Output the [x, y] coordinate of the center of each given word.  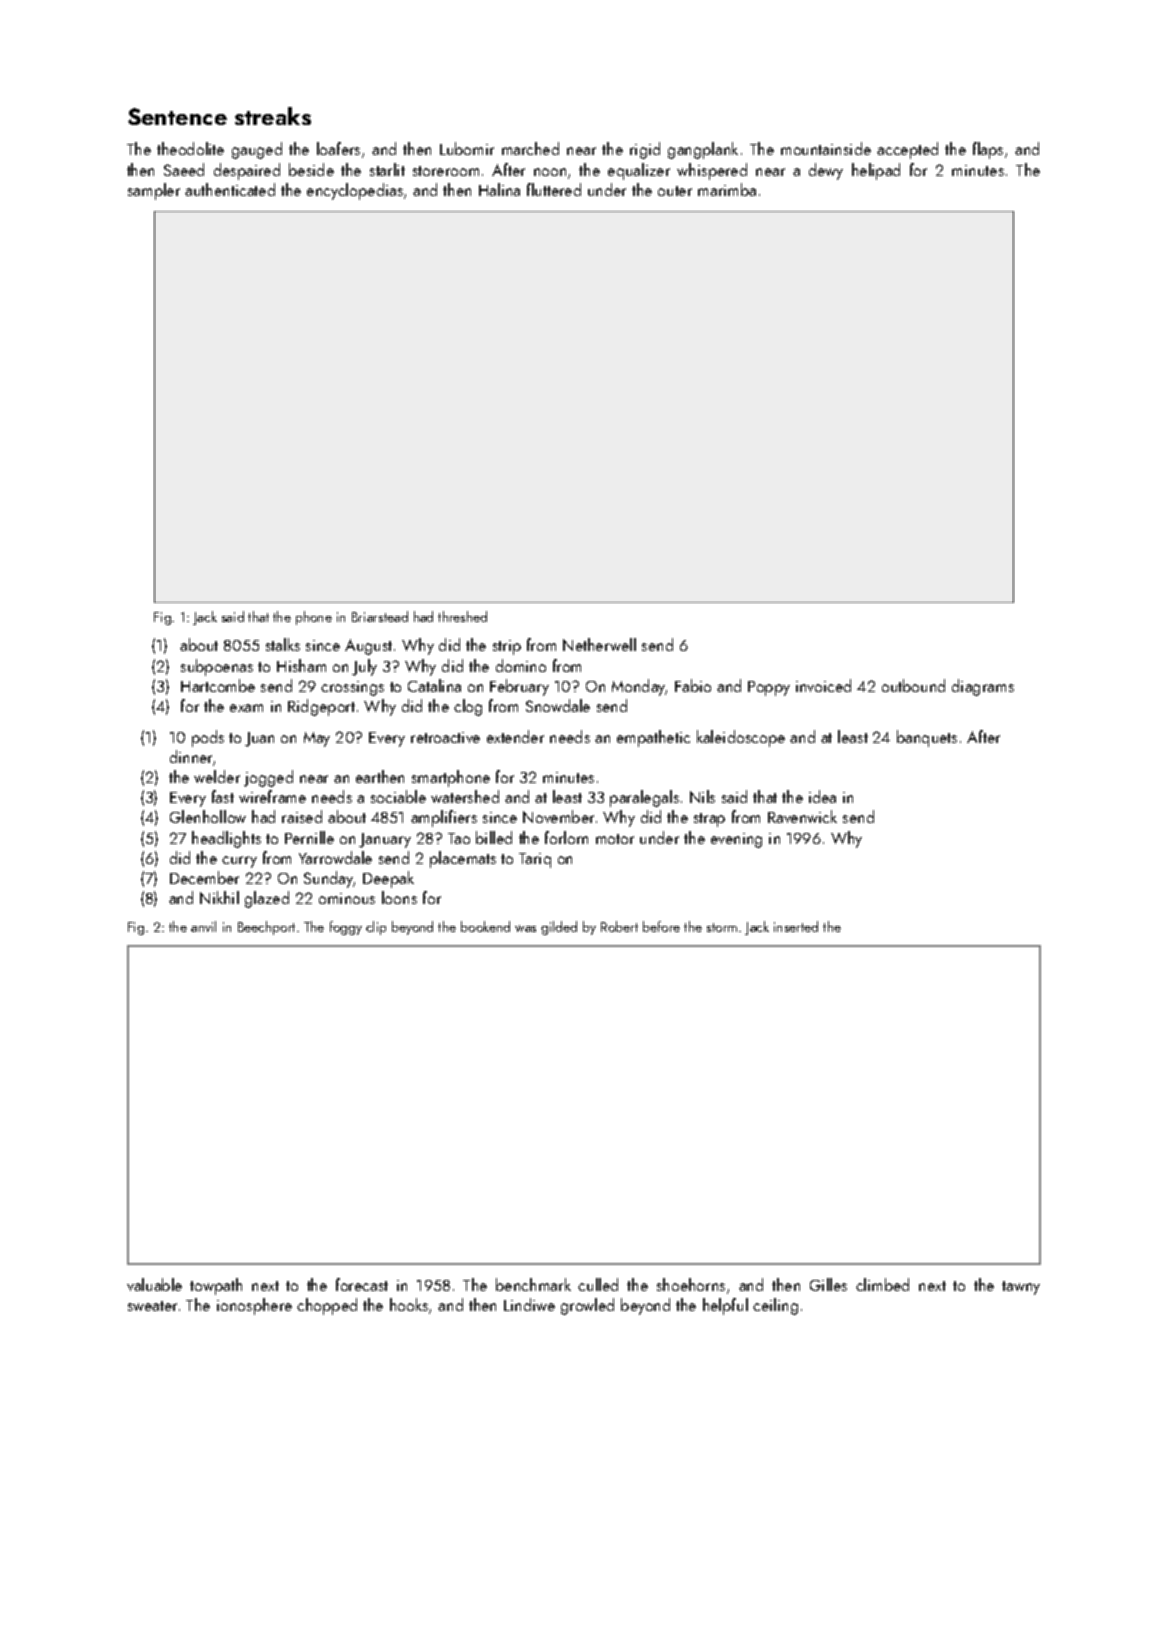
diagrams [983, 687]
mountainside [826, 148]
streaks [273, 116]
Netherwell [599, 644]
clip [376, 928]
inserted [796, 926]
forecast [362, 1284]
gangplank [703, 150]
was [525, 928]
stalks [283, 644]
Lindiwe [529, 1304]
